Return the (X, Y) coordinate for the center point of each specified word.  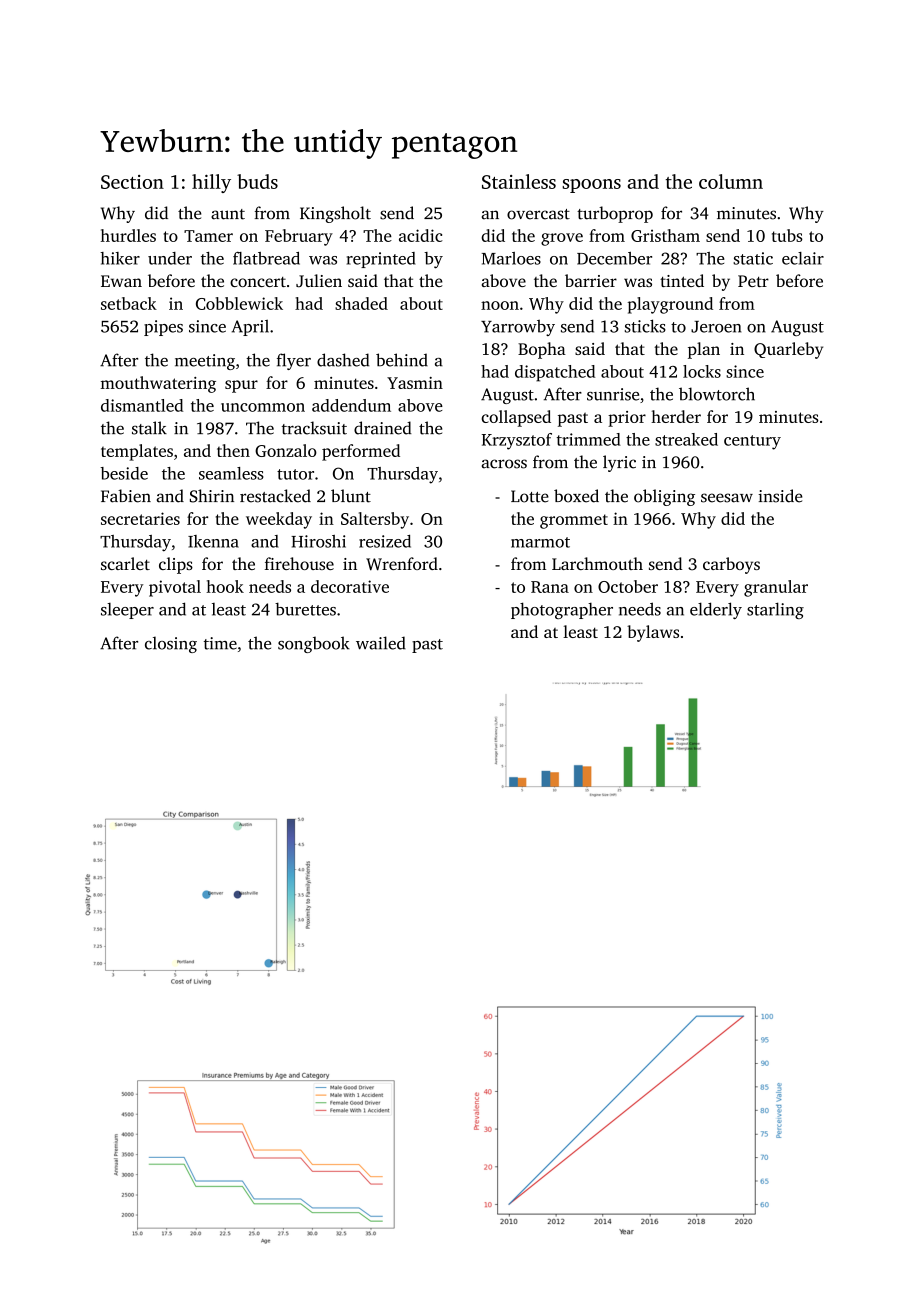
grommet (574, 521)
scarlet (125, 563)
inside (780, 496)
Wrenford (402, 564)
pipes (163, 328)
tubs (787, 235)
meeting (205, 362)
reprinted (381, 260)
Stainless (519, 181)
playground (670, 305)
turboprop (615, 214)
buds (257, 181)
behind (402, 360)
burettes (305, 609)
